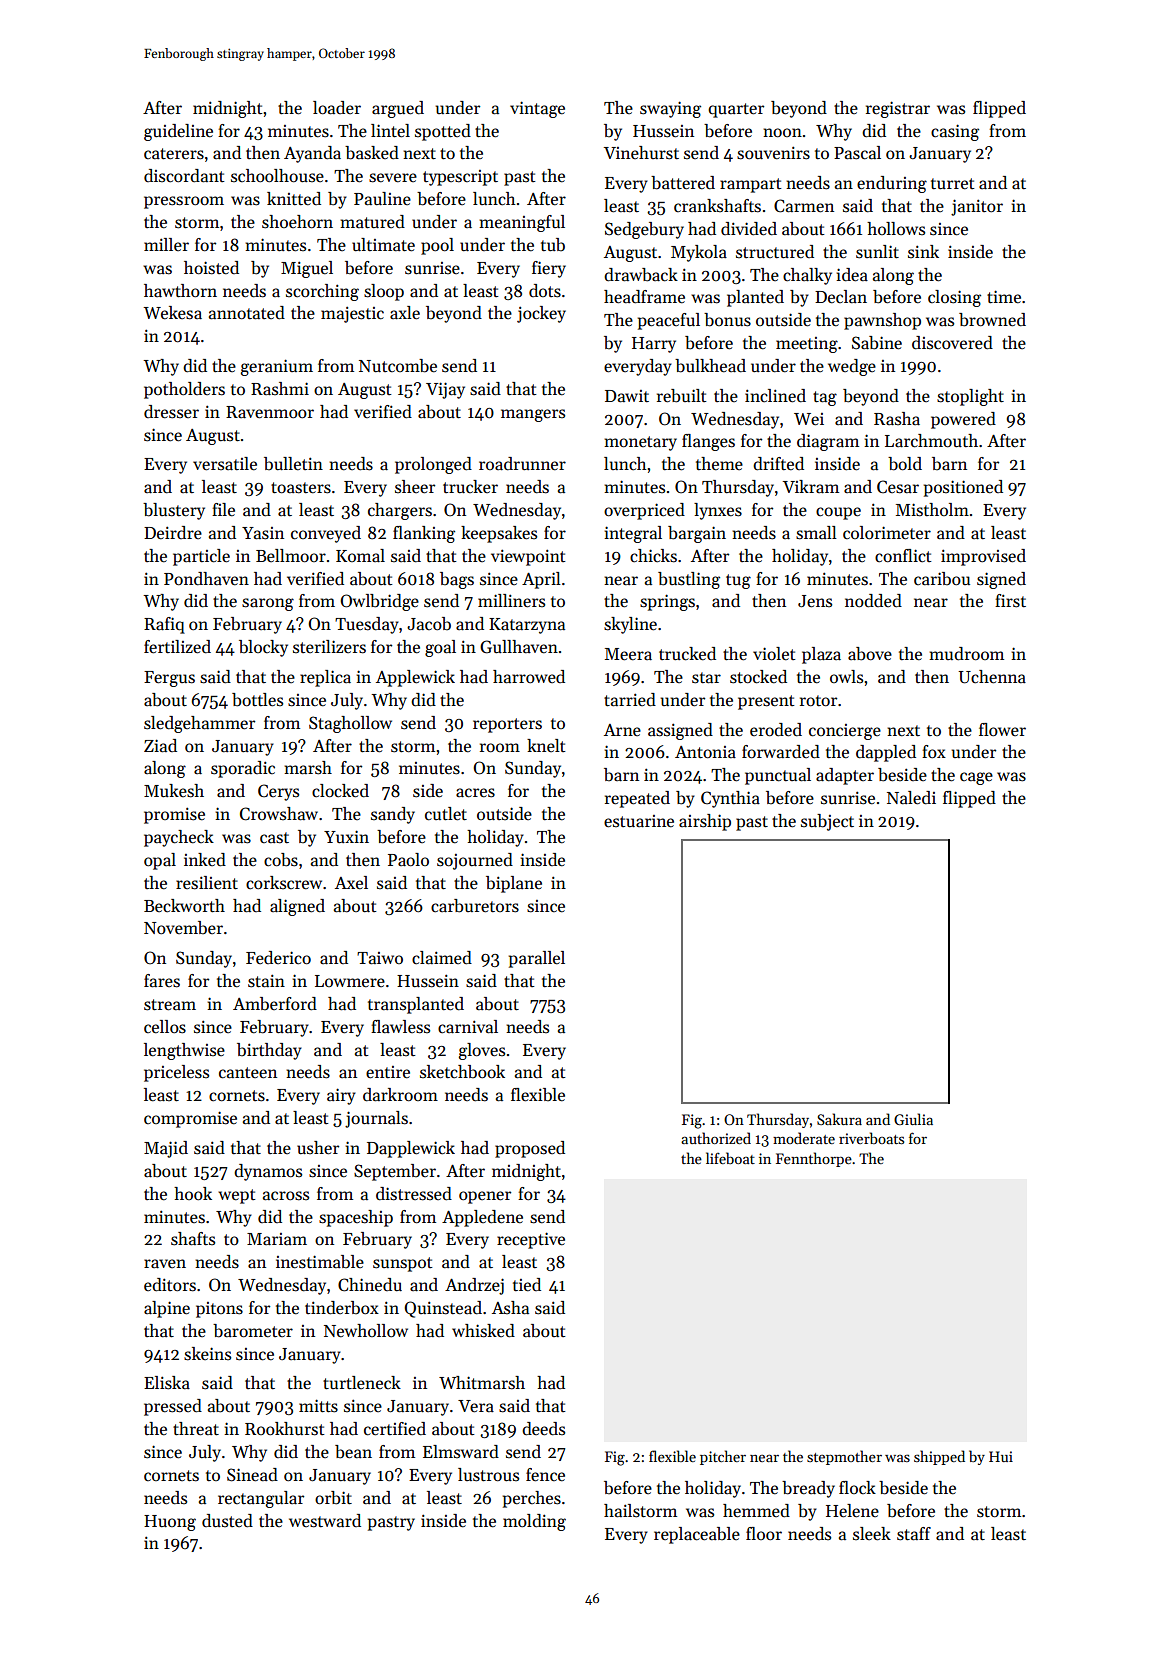 The height and width of the screenshot is (1654, 1170). What do you see at coordinates (633, 534) in the screenshot?
I see `integral` at bounding box center [633, 534].
